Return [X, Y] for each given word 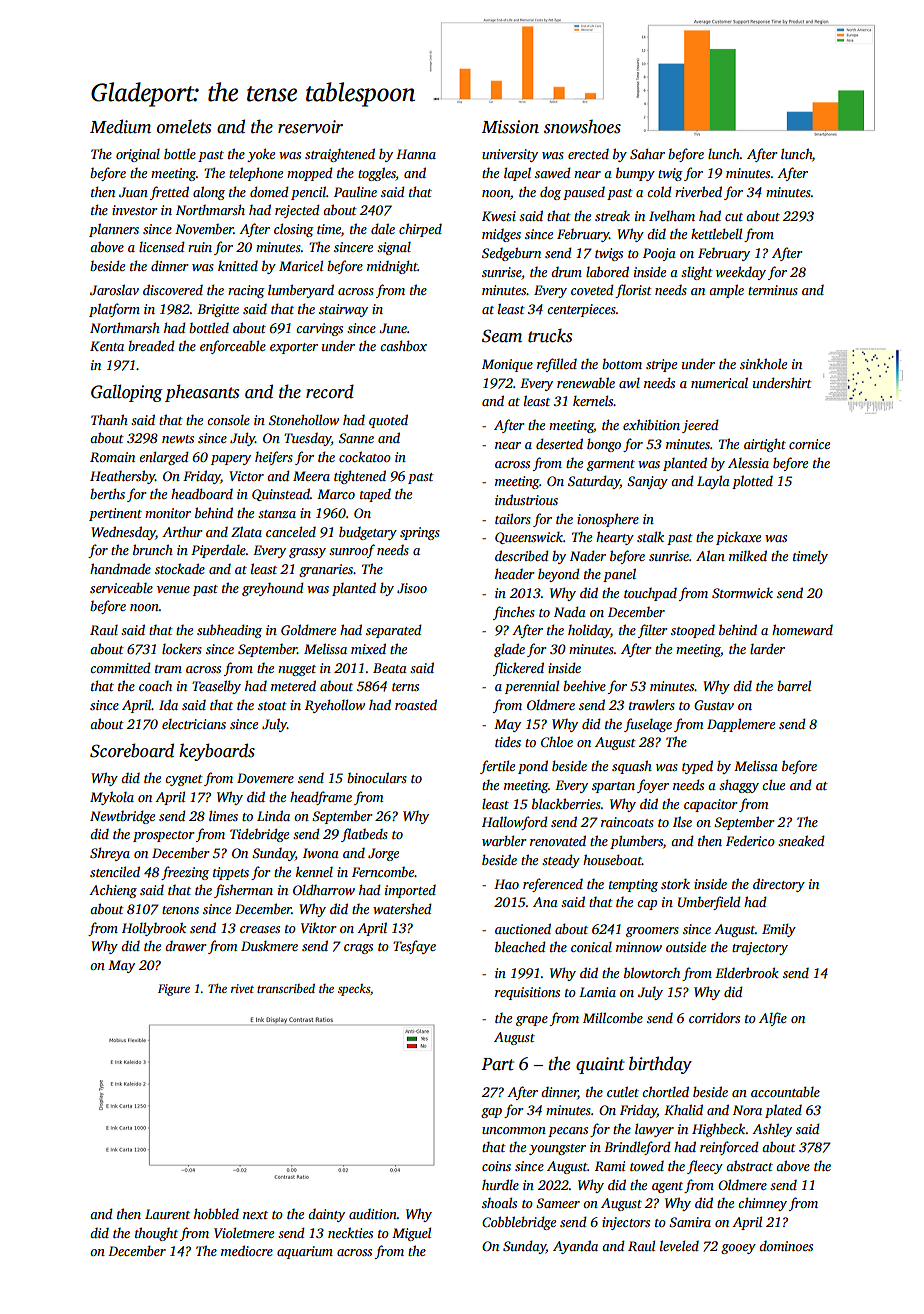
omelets [184, 126]
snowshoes [582, 126]
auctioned [523, 928]
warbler [504, 840]
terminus [773, 290]
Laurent [167, 1214]
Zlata [246, 531]
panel [619, 575]
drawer [186, 946]
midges [501, 235]
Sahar [647, 153]
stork [675, 883]
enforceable [233, 347]
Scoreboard [132, 750]
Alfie [773, 1019]
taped [375, 495]
